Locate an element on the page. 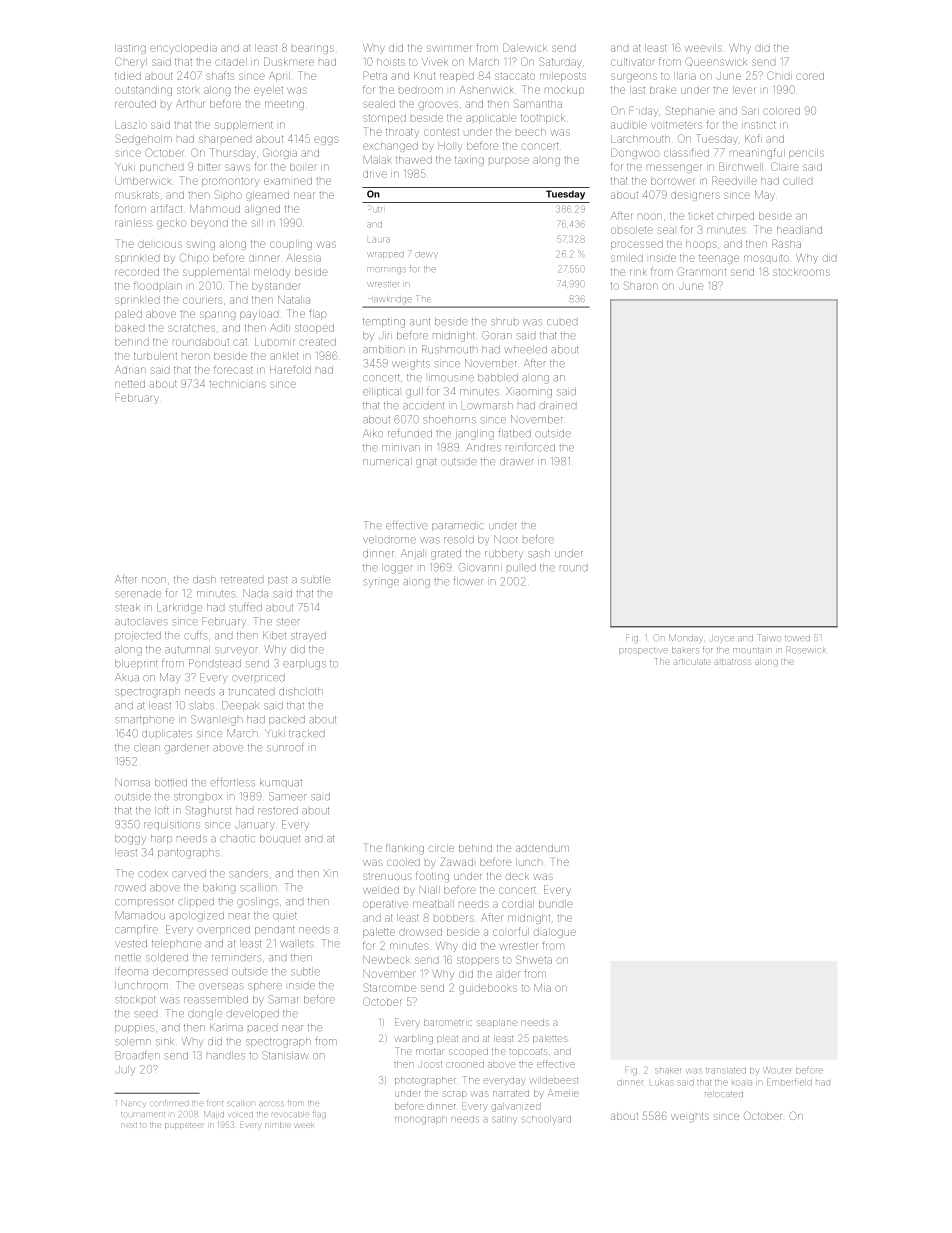  stockrooms is located at coordinates (801, 272).
